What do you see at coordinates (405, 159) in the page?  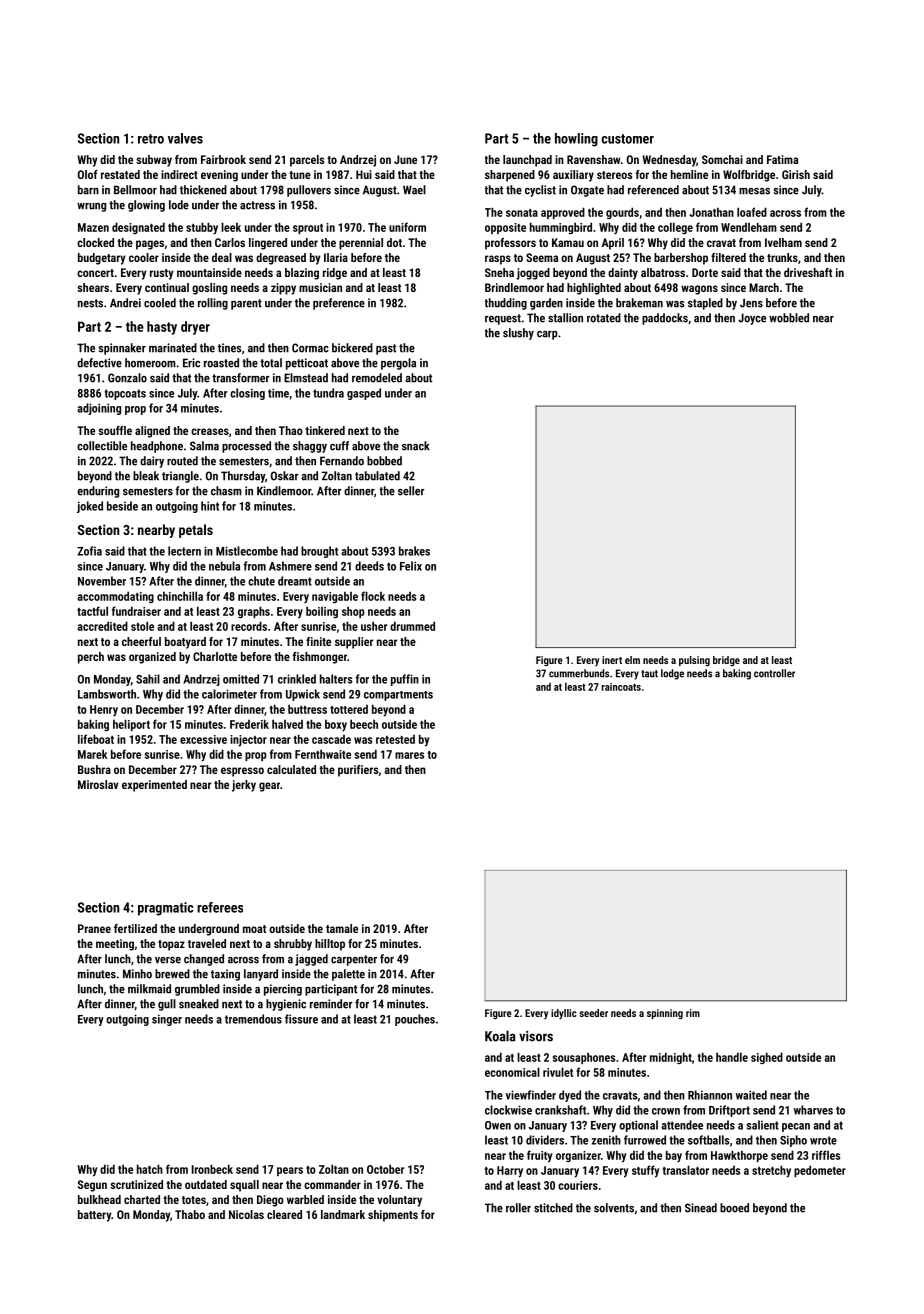 I see `June` at bounding box center [405, 159].
